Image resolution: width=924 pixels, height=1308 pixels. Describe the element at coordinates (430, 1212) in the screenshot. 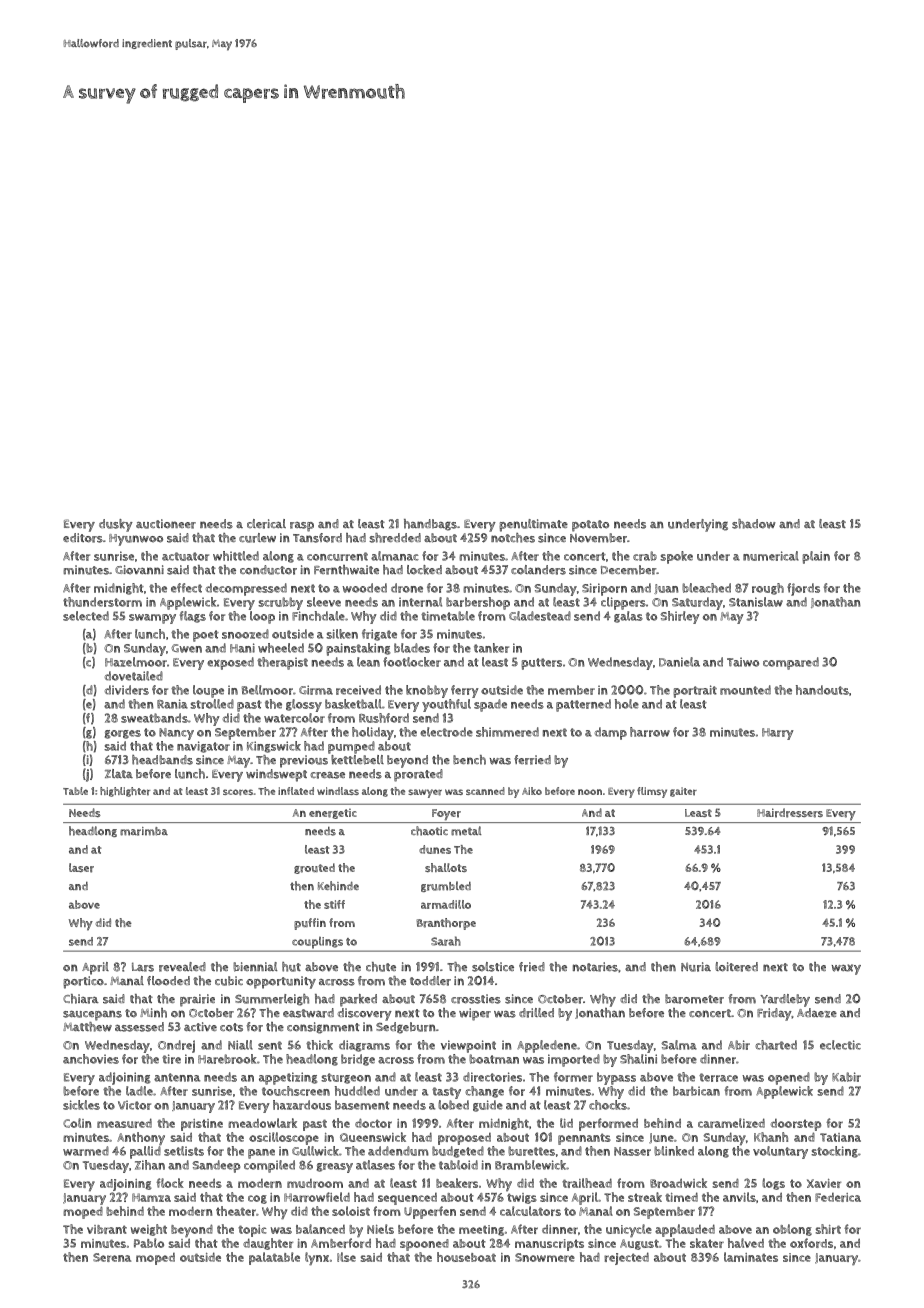

I see `Upperfen` at that location.
